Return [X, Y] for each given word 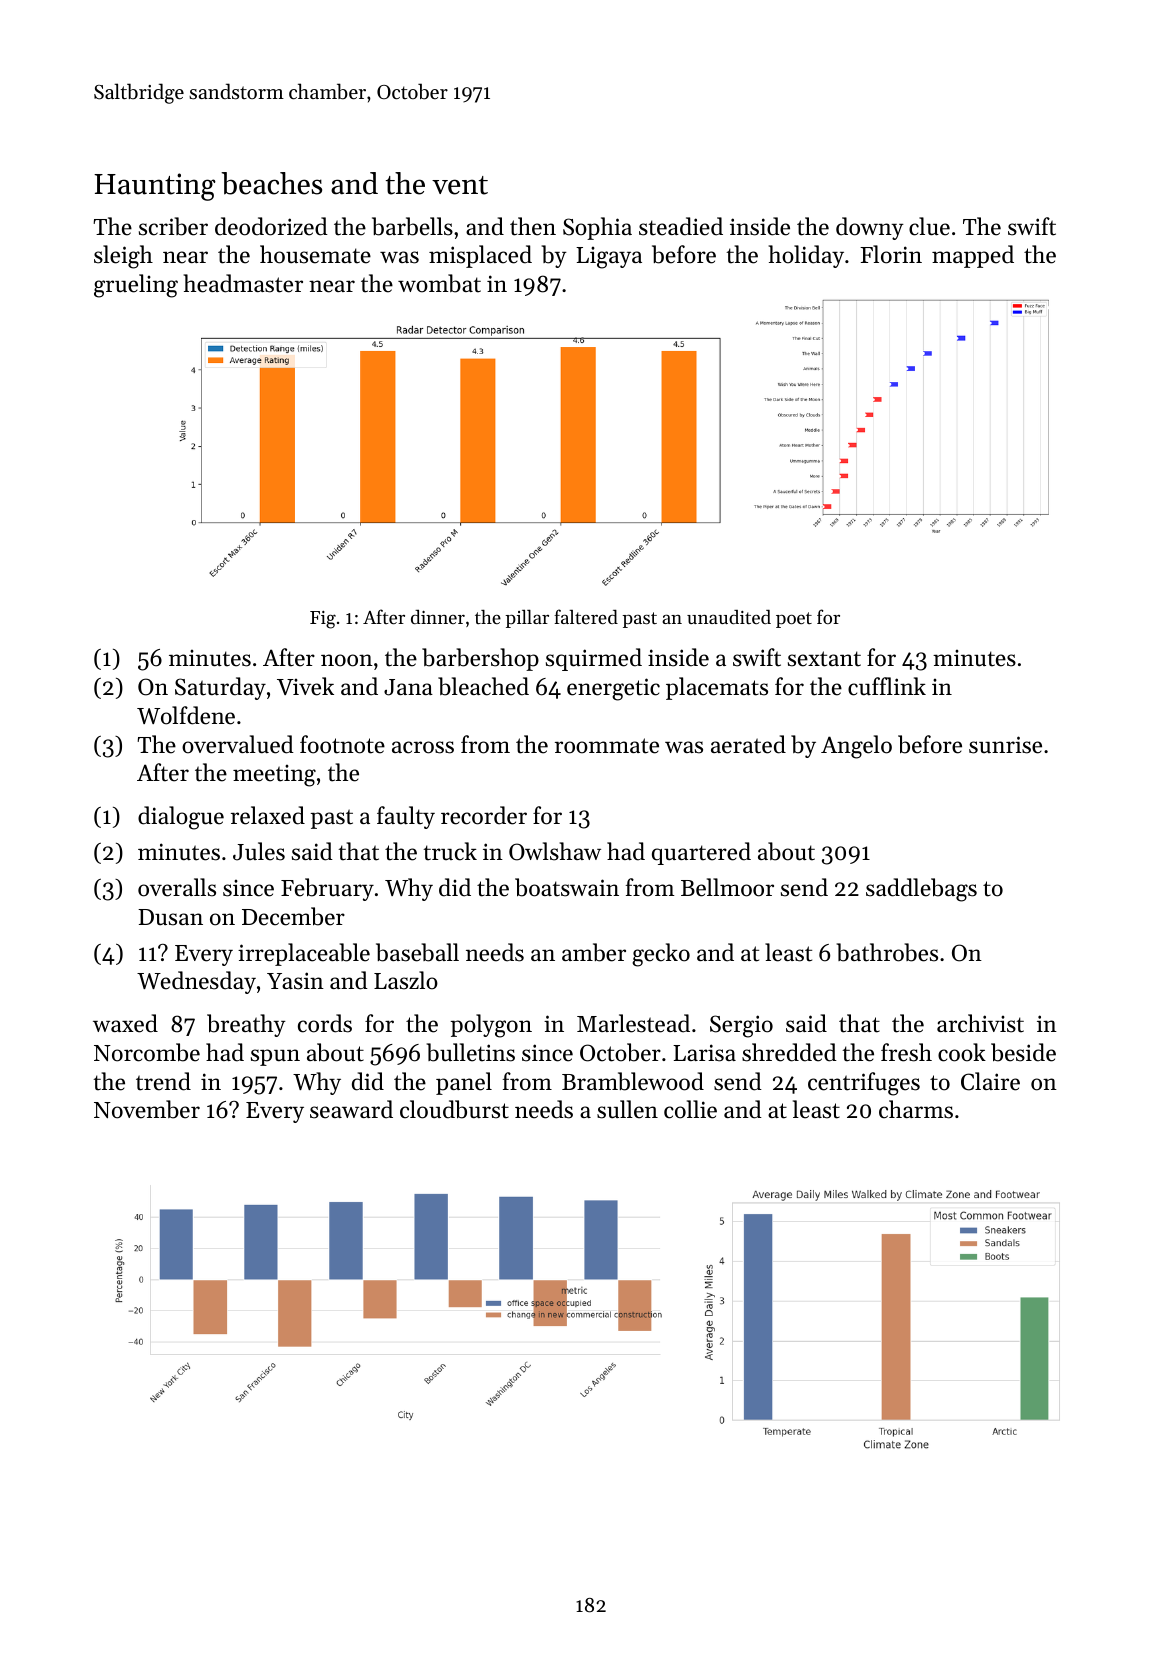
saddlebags [921, 890]
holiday [806, 256]
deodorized [271, 226]
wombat [439, 283]
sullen [627, 1109]
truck [450, 851]
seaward [351, 1109]
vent [460, 185]
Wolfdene [186, 715]
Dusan [170, 917]
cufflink [887, 686]
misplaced [480, 256]
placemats [717, 688]
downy [870, 228]
